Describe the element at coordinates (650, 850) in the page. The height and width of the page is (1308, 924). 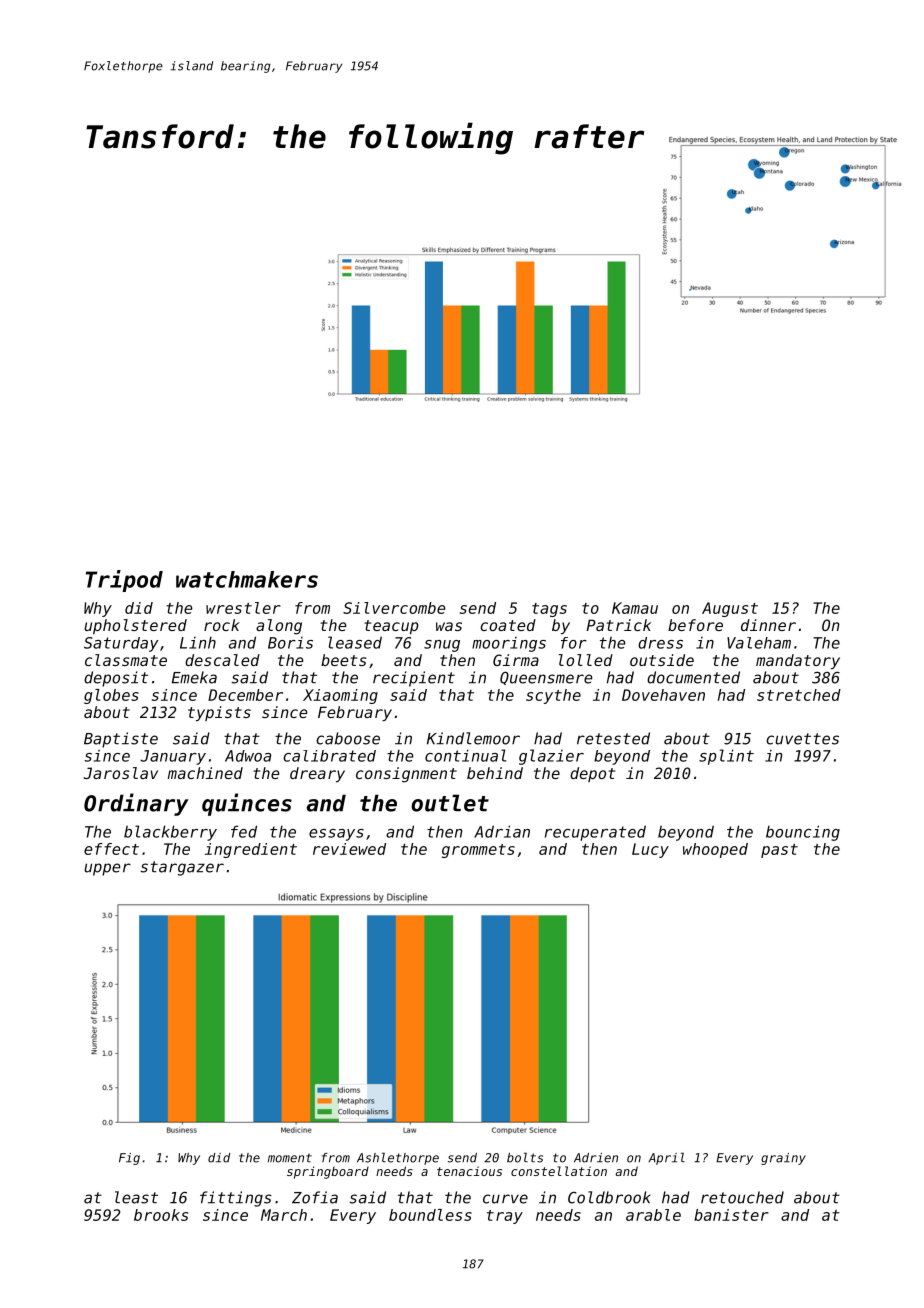
I see `Lucy` at that location.
